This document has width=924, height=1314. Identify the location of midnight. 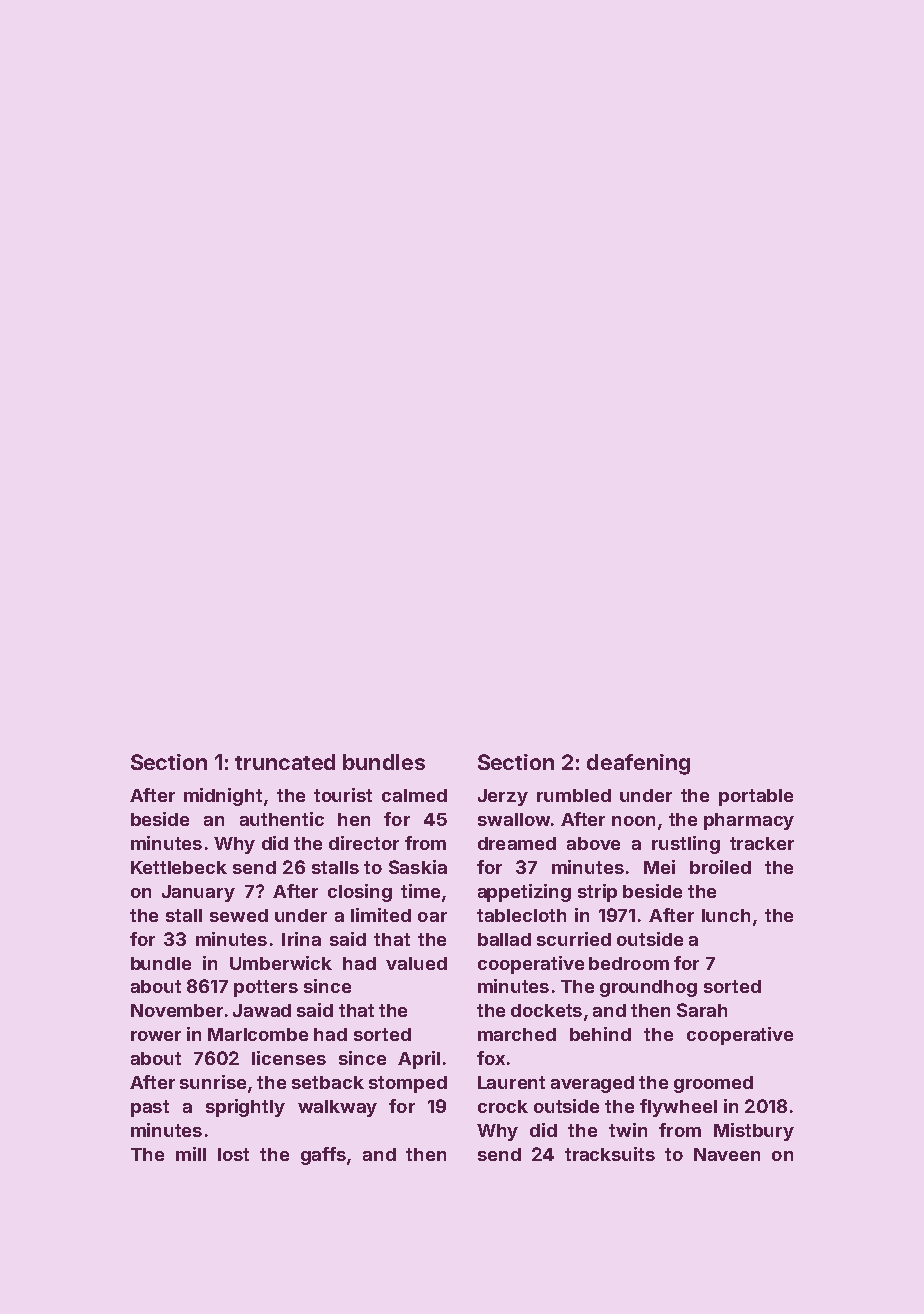
(223, 797).
